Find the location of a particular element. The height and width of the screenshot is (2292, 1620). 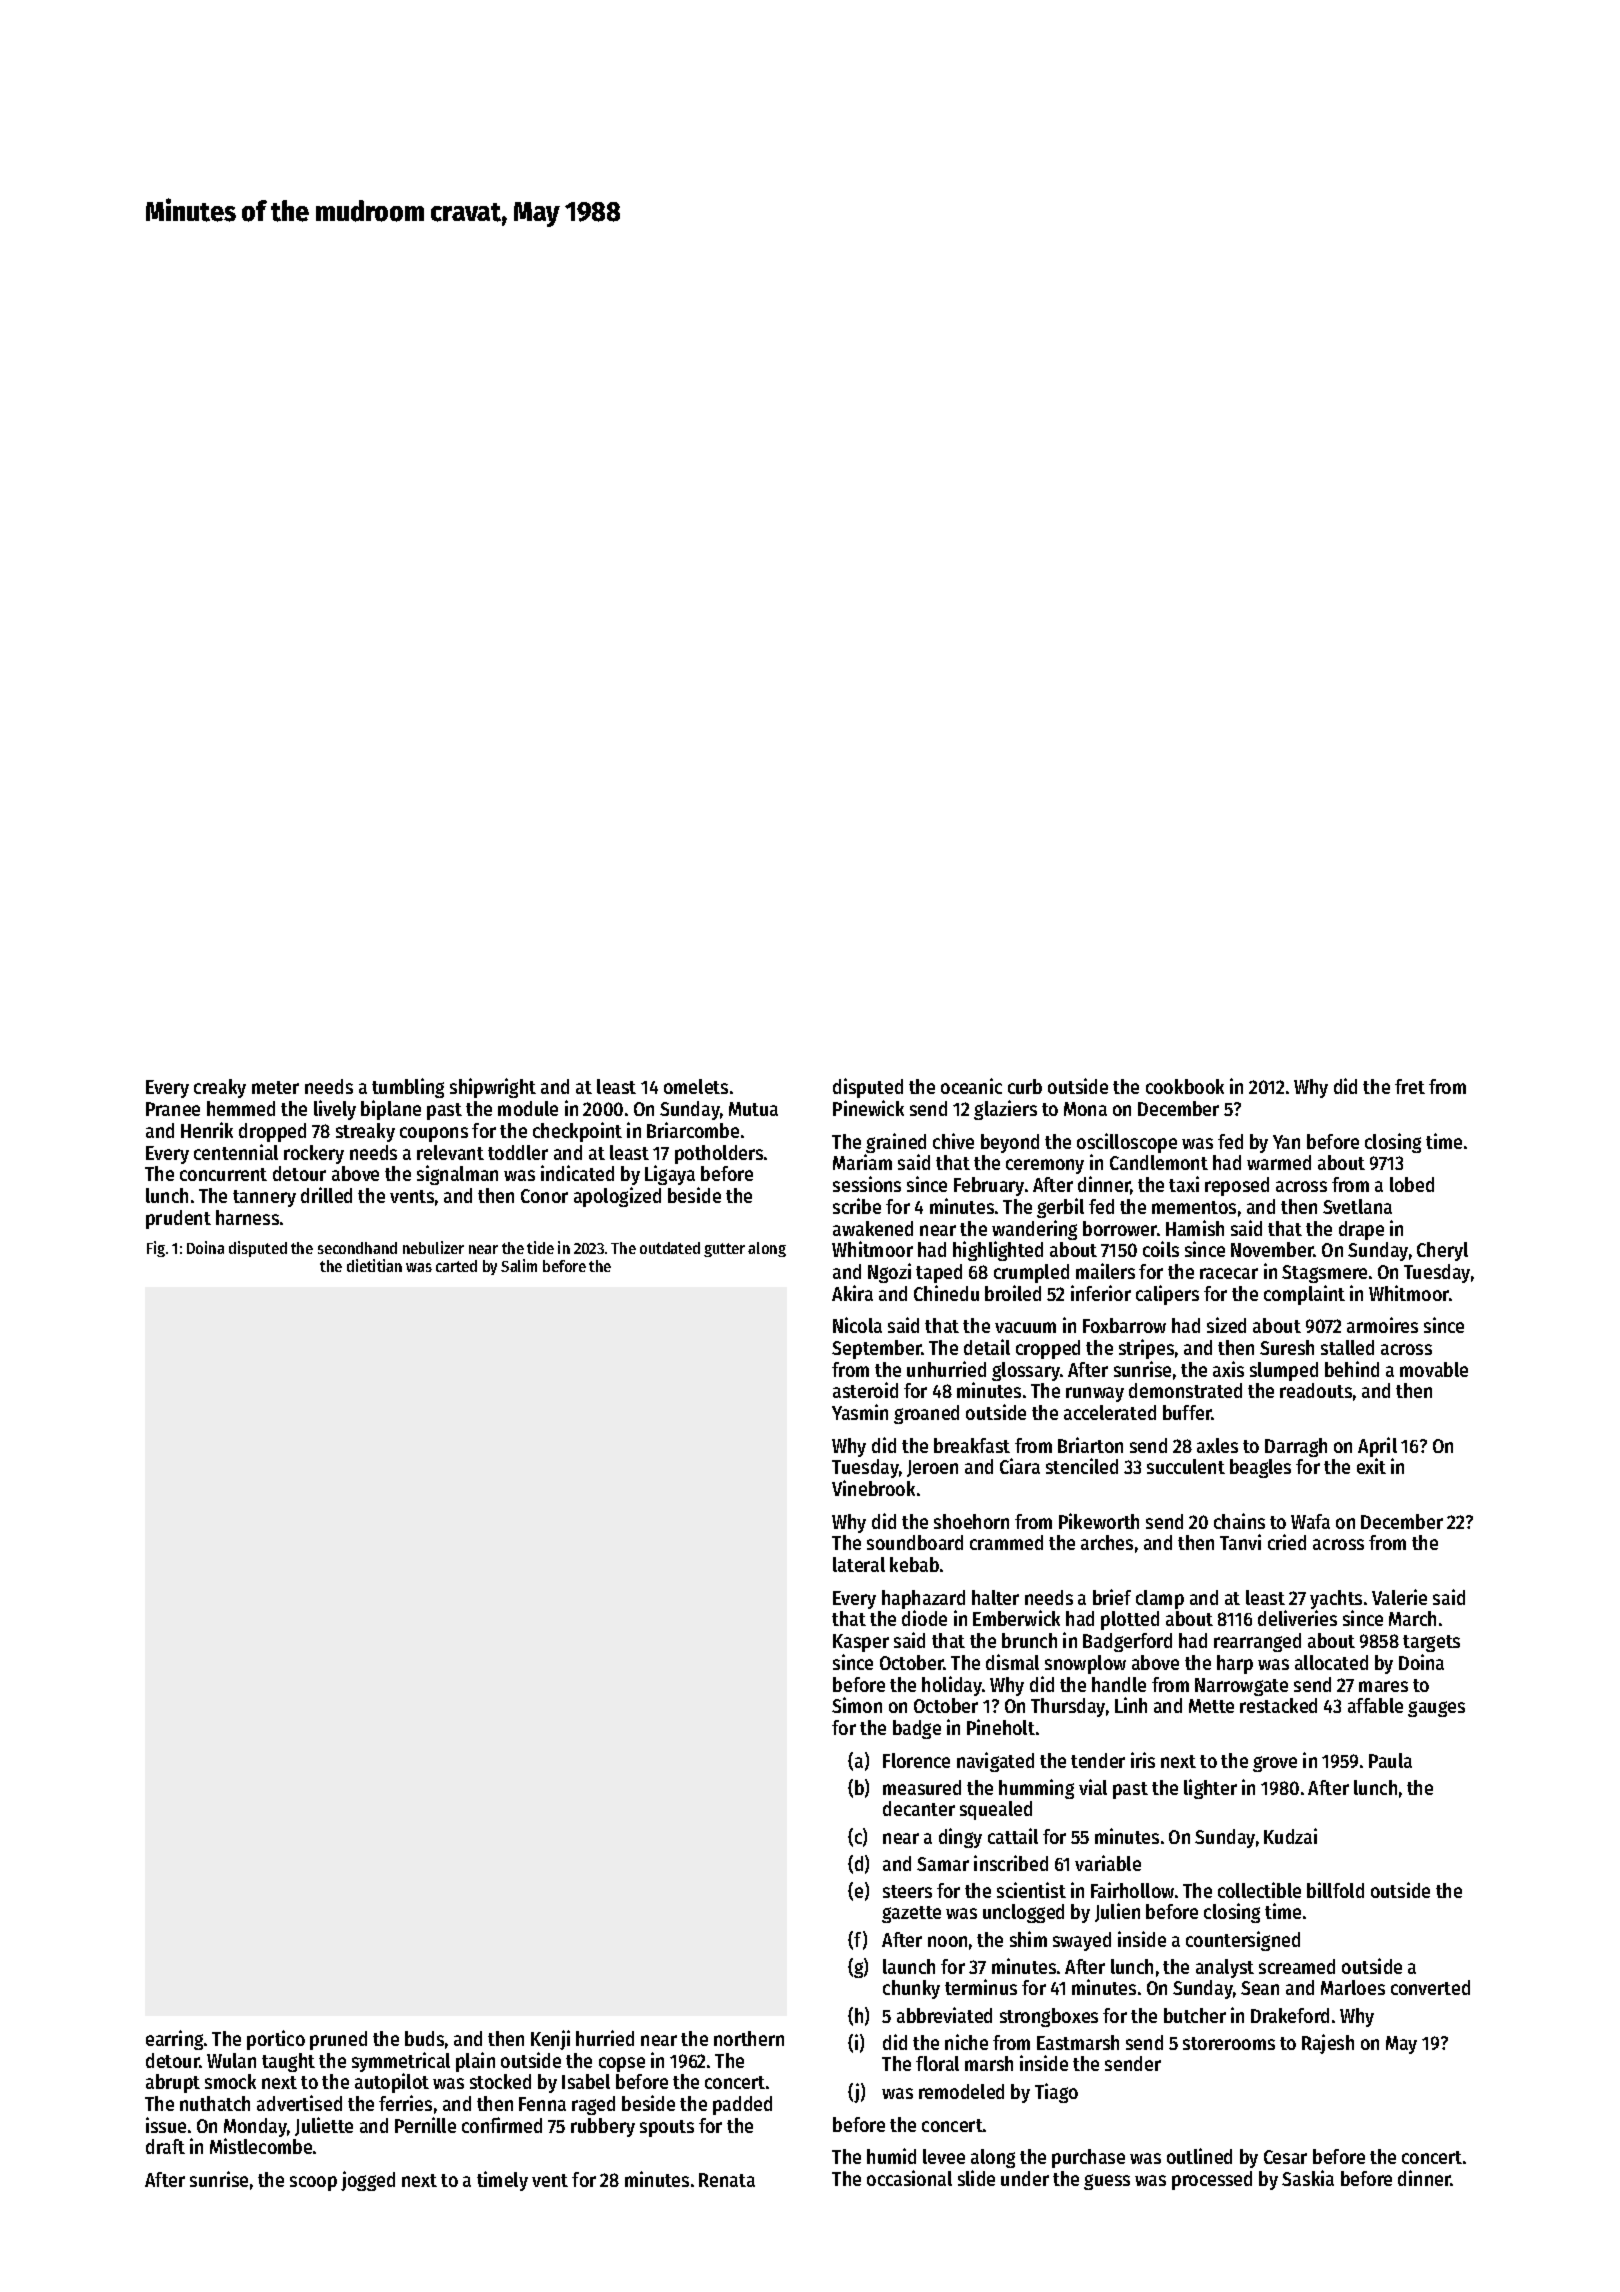

Pranee is located at coordinates (173, 1109).
